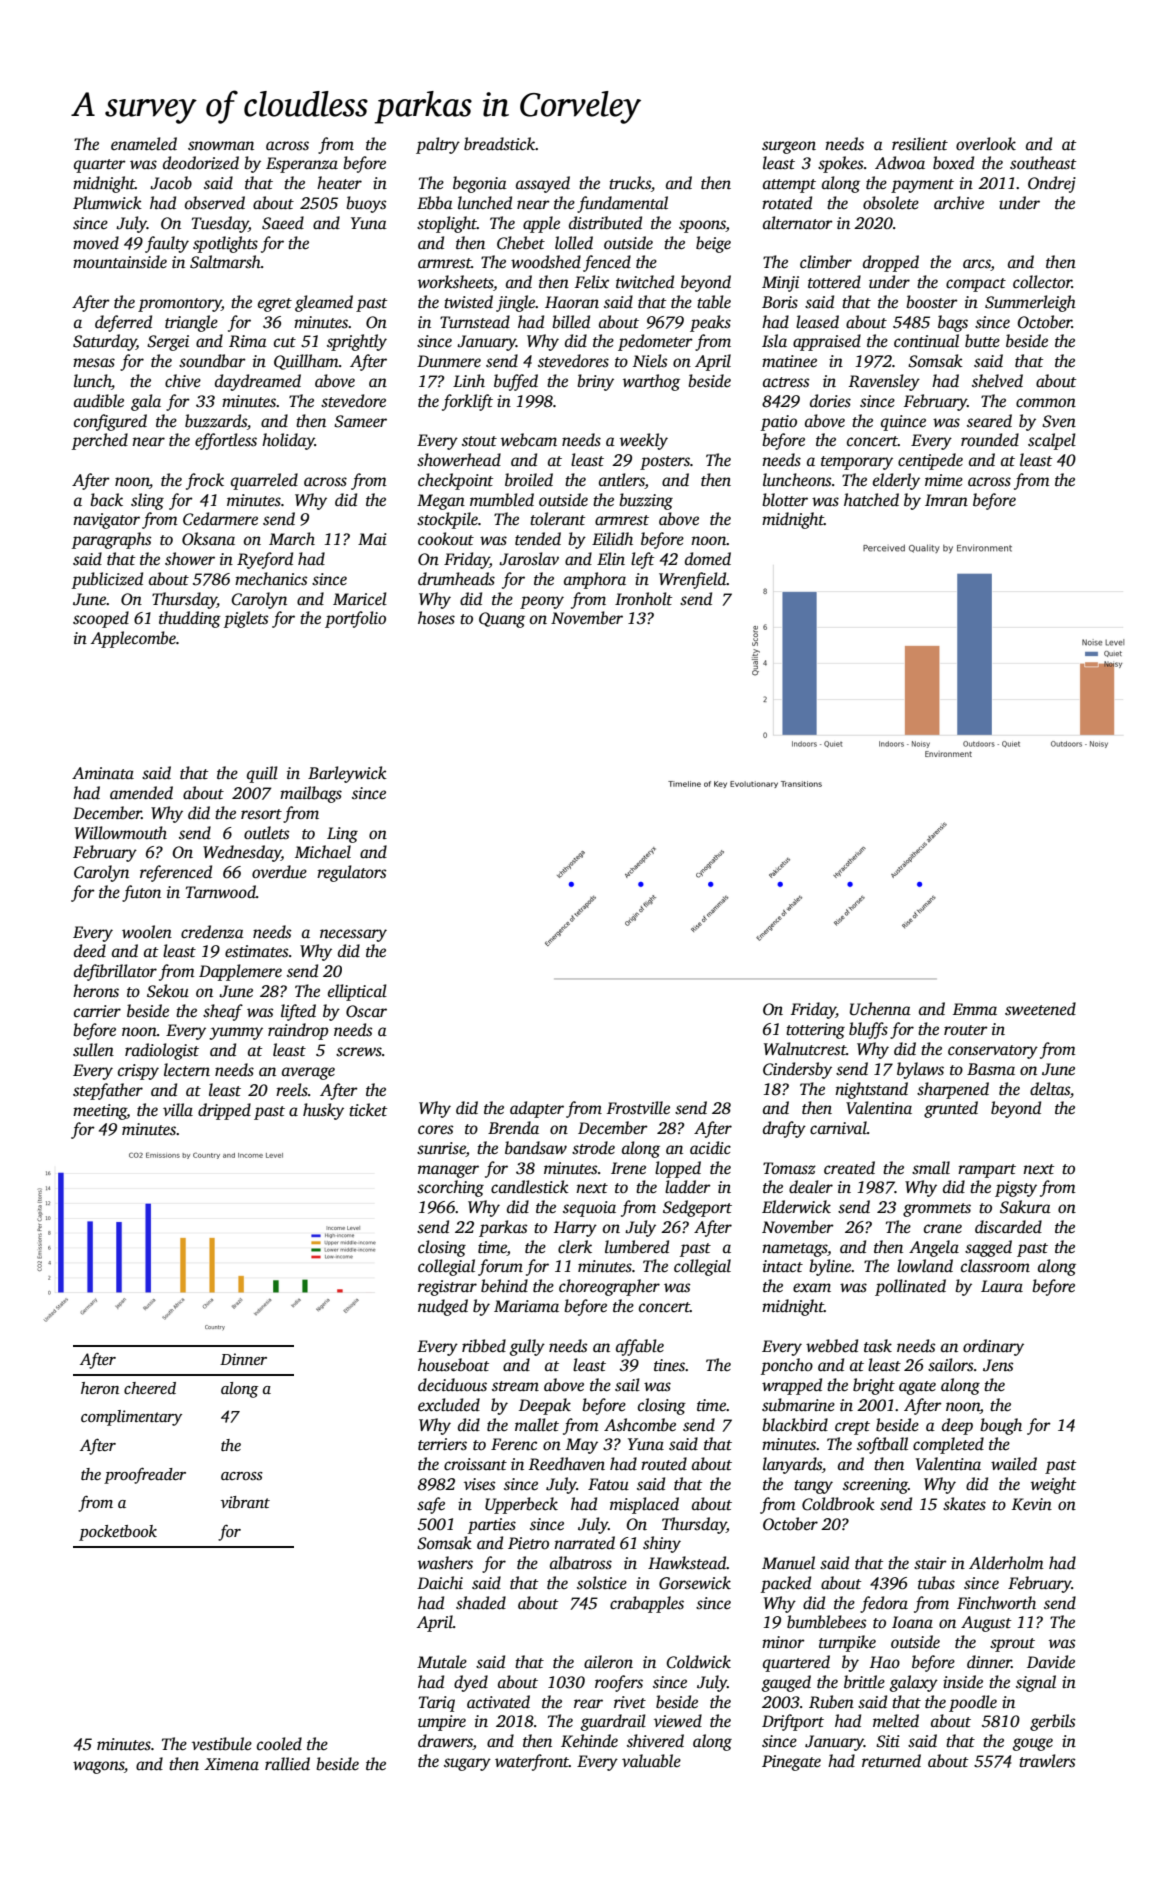 The width and height of the image is (1149, 1893). Describe the element at coordinates (302, 165) in the image. I see `Esperanza` at that location.
